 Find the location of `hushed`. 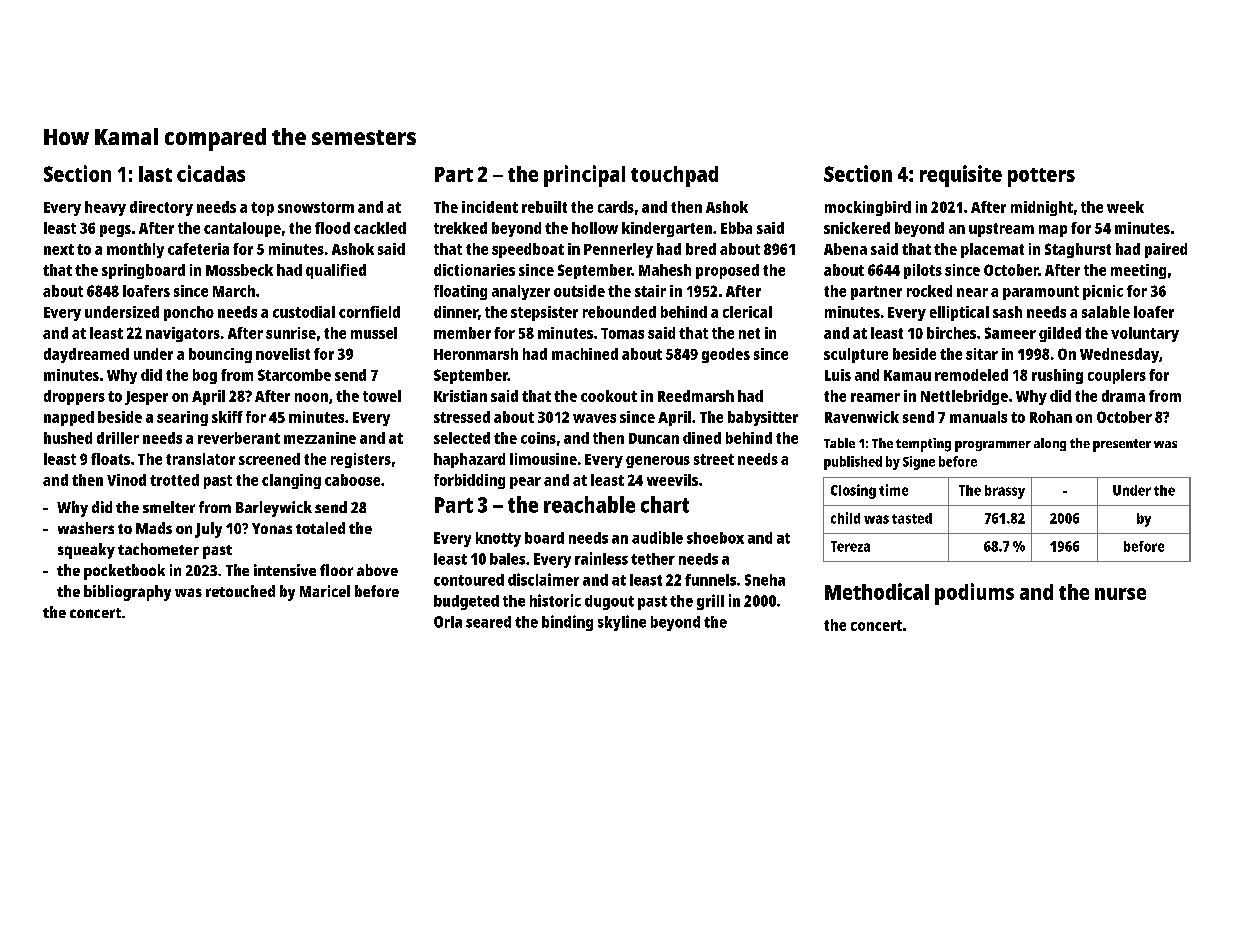

hushed is located at coordinates (68, 438).
